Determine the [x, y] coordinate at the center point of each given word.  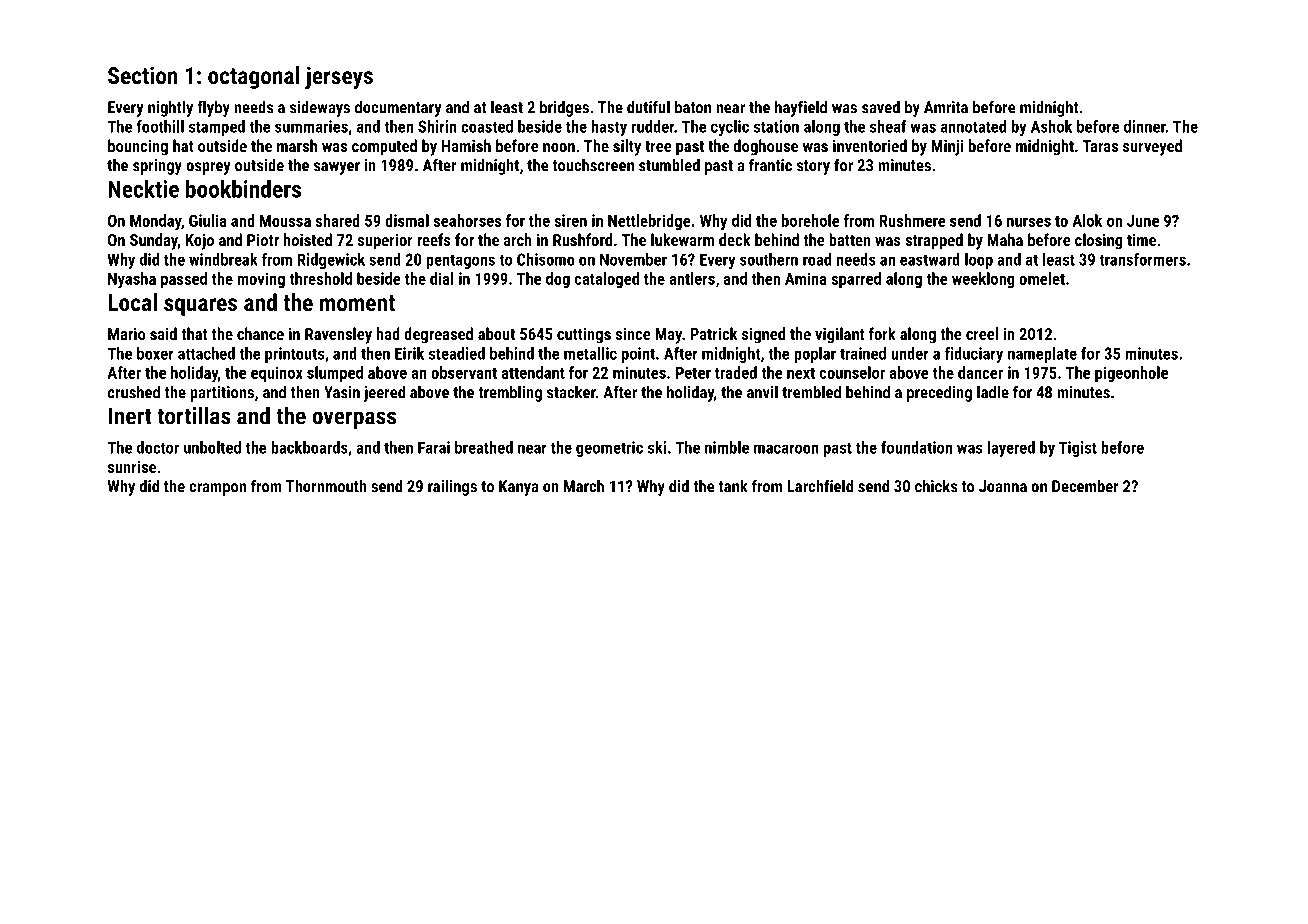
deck [735, 239]
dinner [1145, 126]
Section [142, 75]
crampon [217, 489]
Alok [1087, 220]
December [1085, 486]
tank [733, 486]
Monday [155, 222]
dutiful [648, 107]
